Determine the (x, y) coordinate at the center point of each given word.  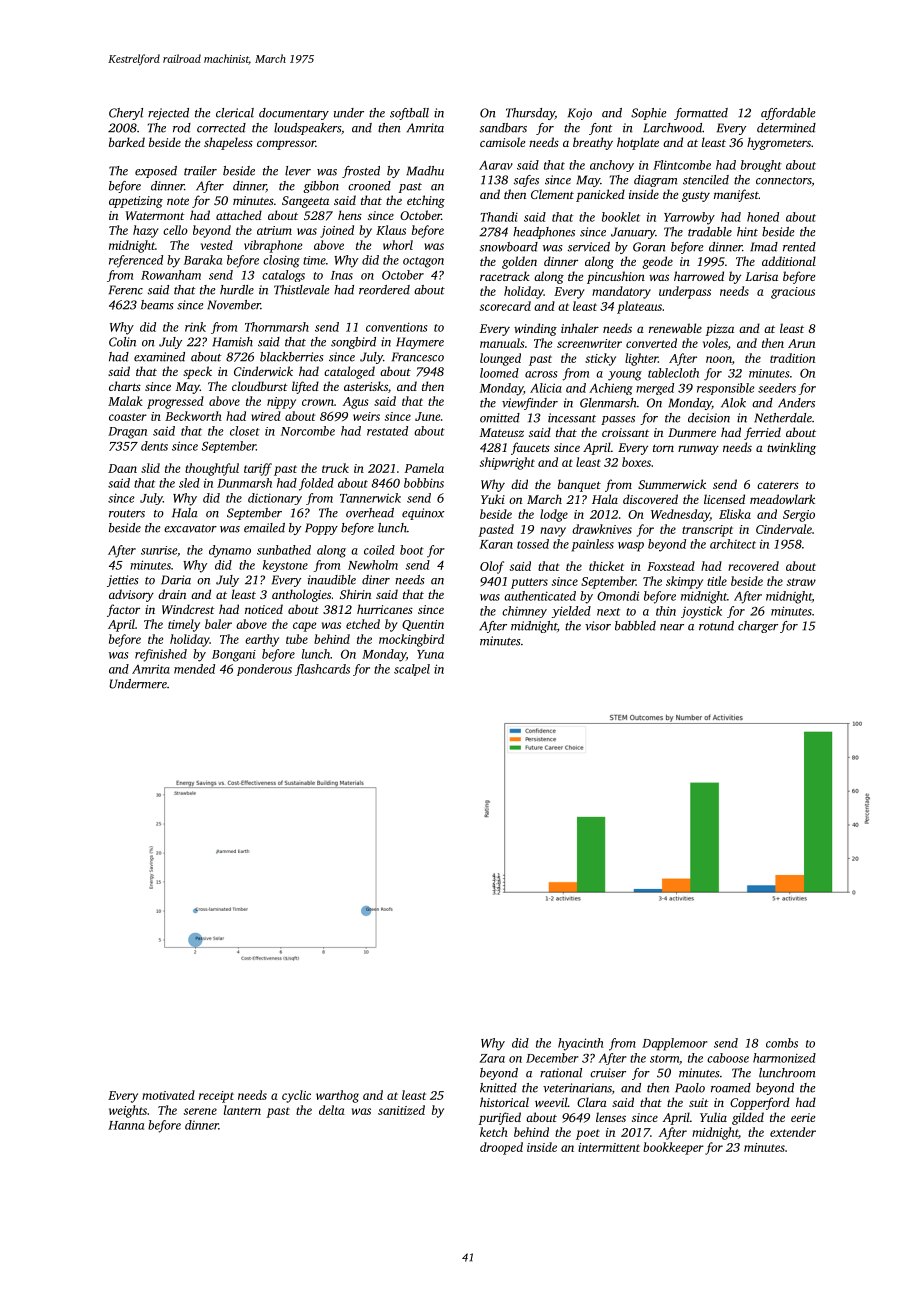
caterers (778, 485)
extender (793, 1132)
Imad (764, 247)
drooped (501, 1148)
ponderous (264, 670)
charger (758, 627)
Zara (492, 1058)
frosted (361, 172)
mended (194, 669)
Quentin (423, 625)
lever (298, 171)
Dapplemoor (675, 1044)
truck (335, 468)
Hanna (126, 1125)
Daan (122, 468)
